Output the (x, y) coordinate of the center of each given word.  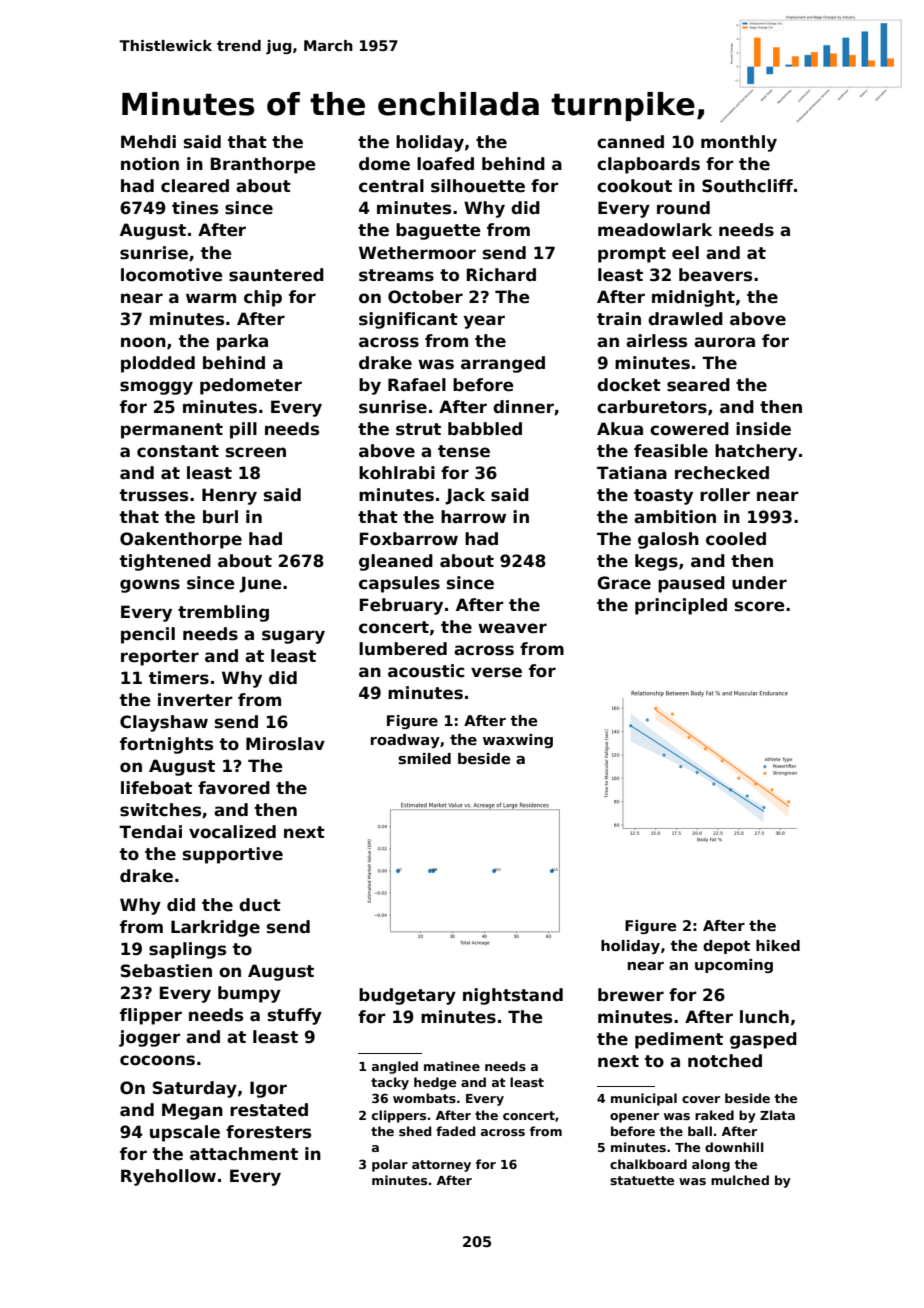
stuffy (295, 1016)
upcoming (734, 966)
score (760, 606)
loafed (445, 164)
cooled (736, 539)
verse (496, 672)
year (484, 322)
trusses (154, 495)
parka (242, 342)
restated (269, 1110)
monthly (739, 143)
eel (685, 253)
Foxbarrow (409, 539)
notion (150, 164)
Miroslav (285, 744)
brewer (631, 995)
